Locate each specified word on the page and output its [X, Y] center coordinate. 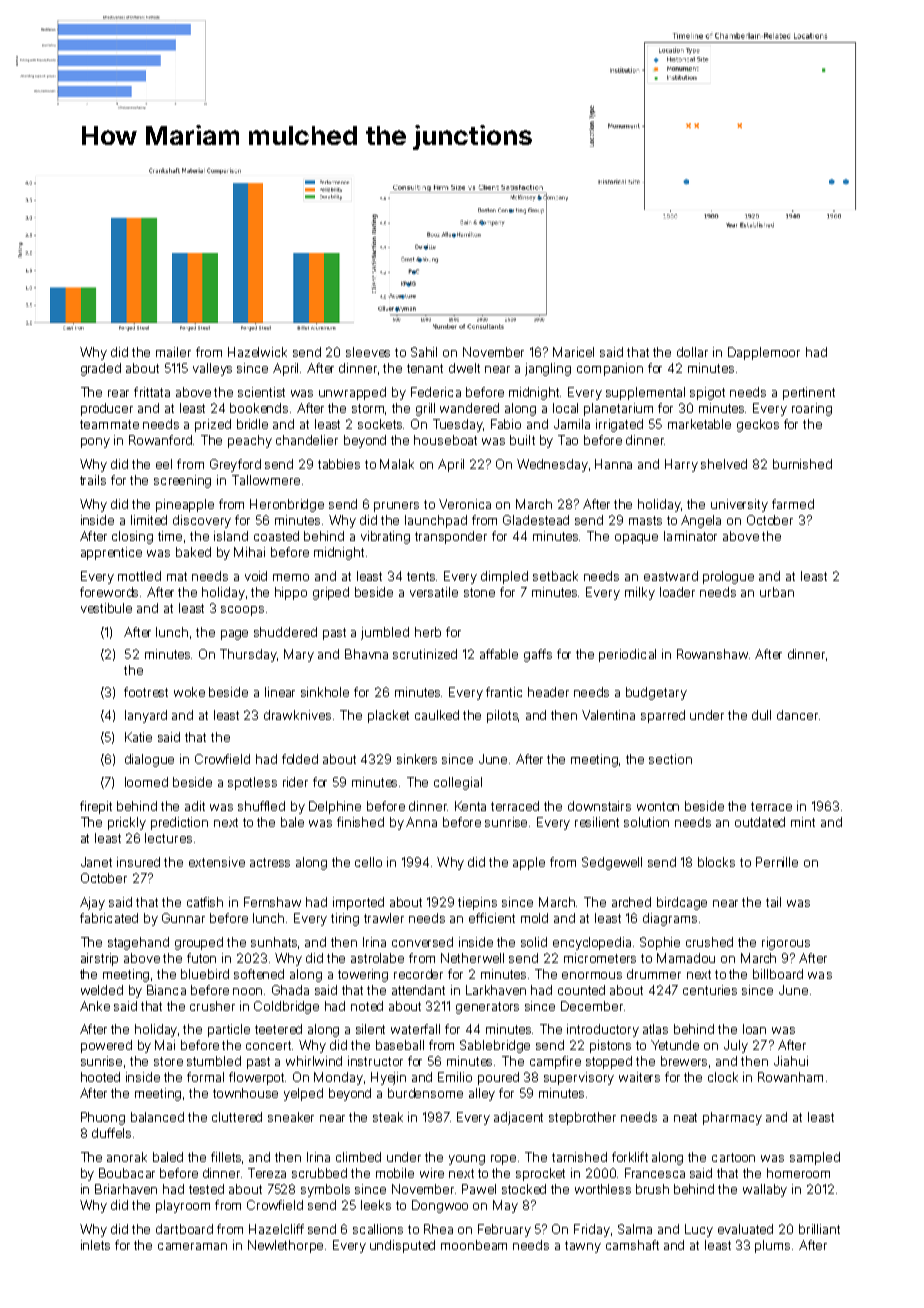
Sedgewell [612, 863]
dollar [692, 352]
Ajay [92, 903]
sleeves [368, 352]
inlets [95, 1245]
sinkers [417, 759]
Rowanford [160, 440]
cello [368, 862]
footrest [146, 692]
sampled [815, 1158]
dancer [797, 715]
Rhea [438, 1229]
